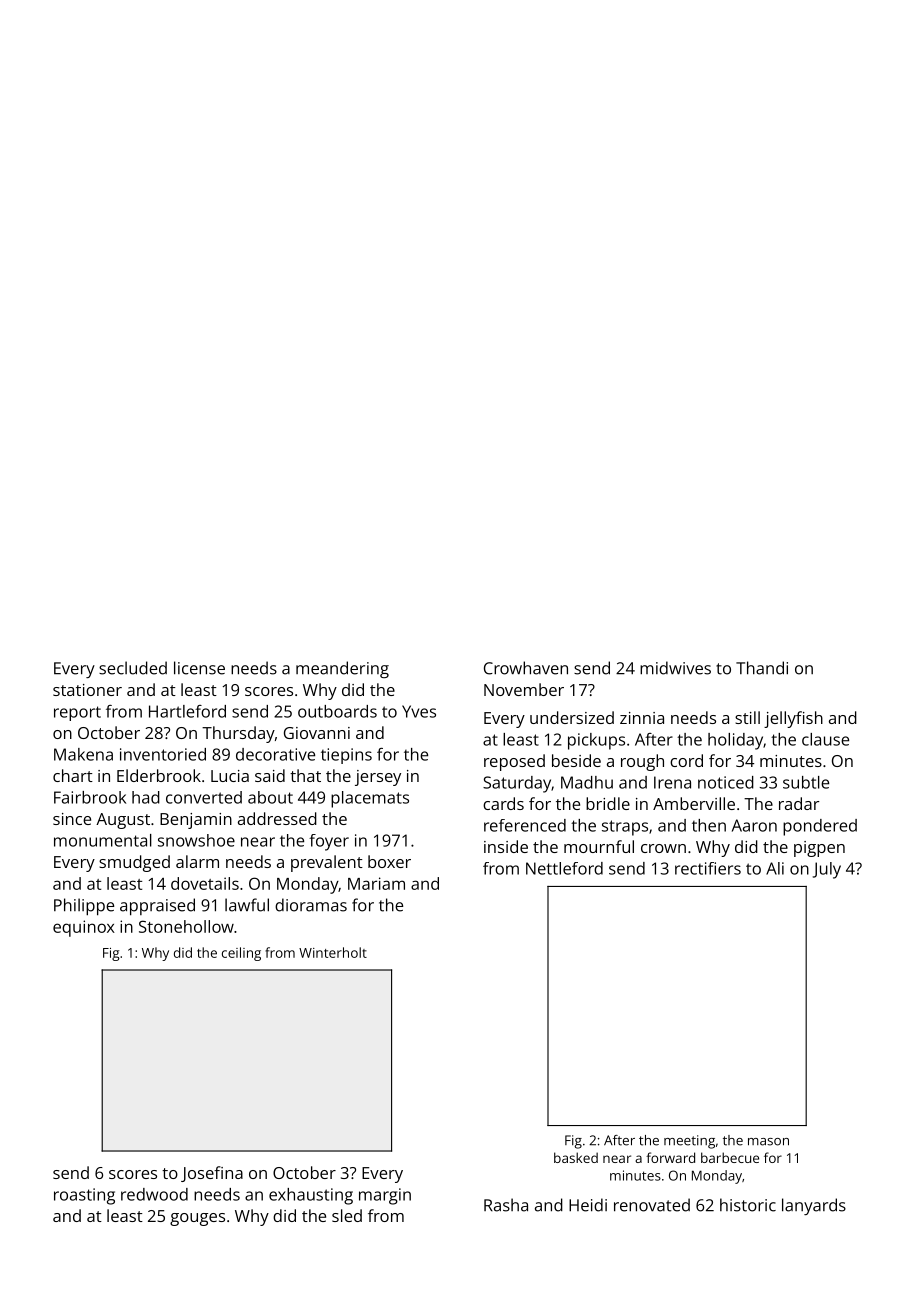 This screenshot has width=924, height=1314. I want to click on ceiling, so click(241, 954).
